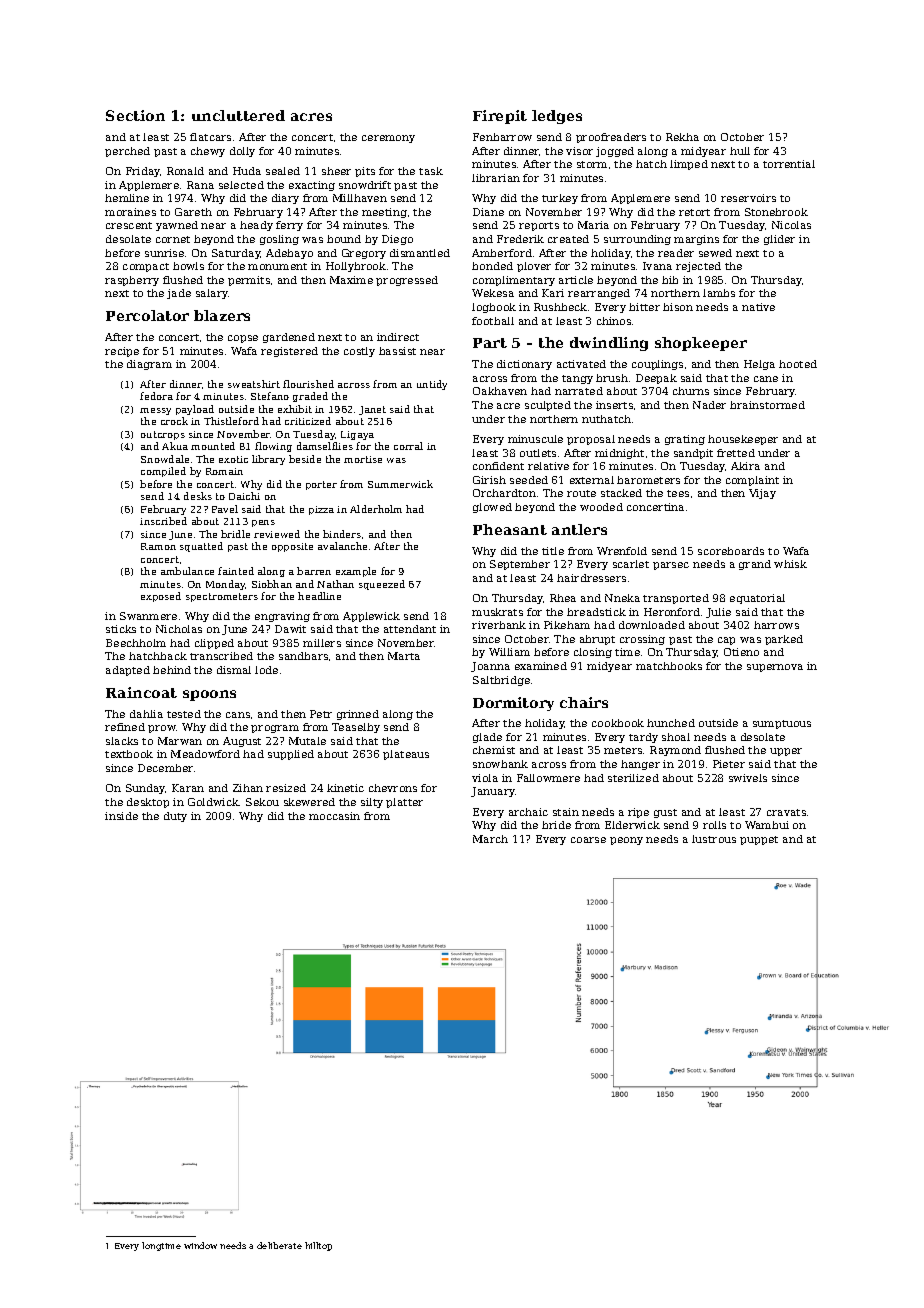 The width and height of the image is (924, 1308). What do you see at coordinates (691, 391) in the image?
I see `churns` at bounding box center [691, 391].
